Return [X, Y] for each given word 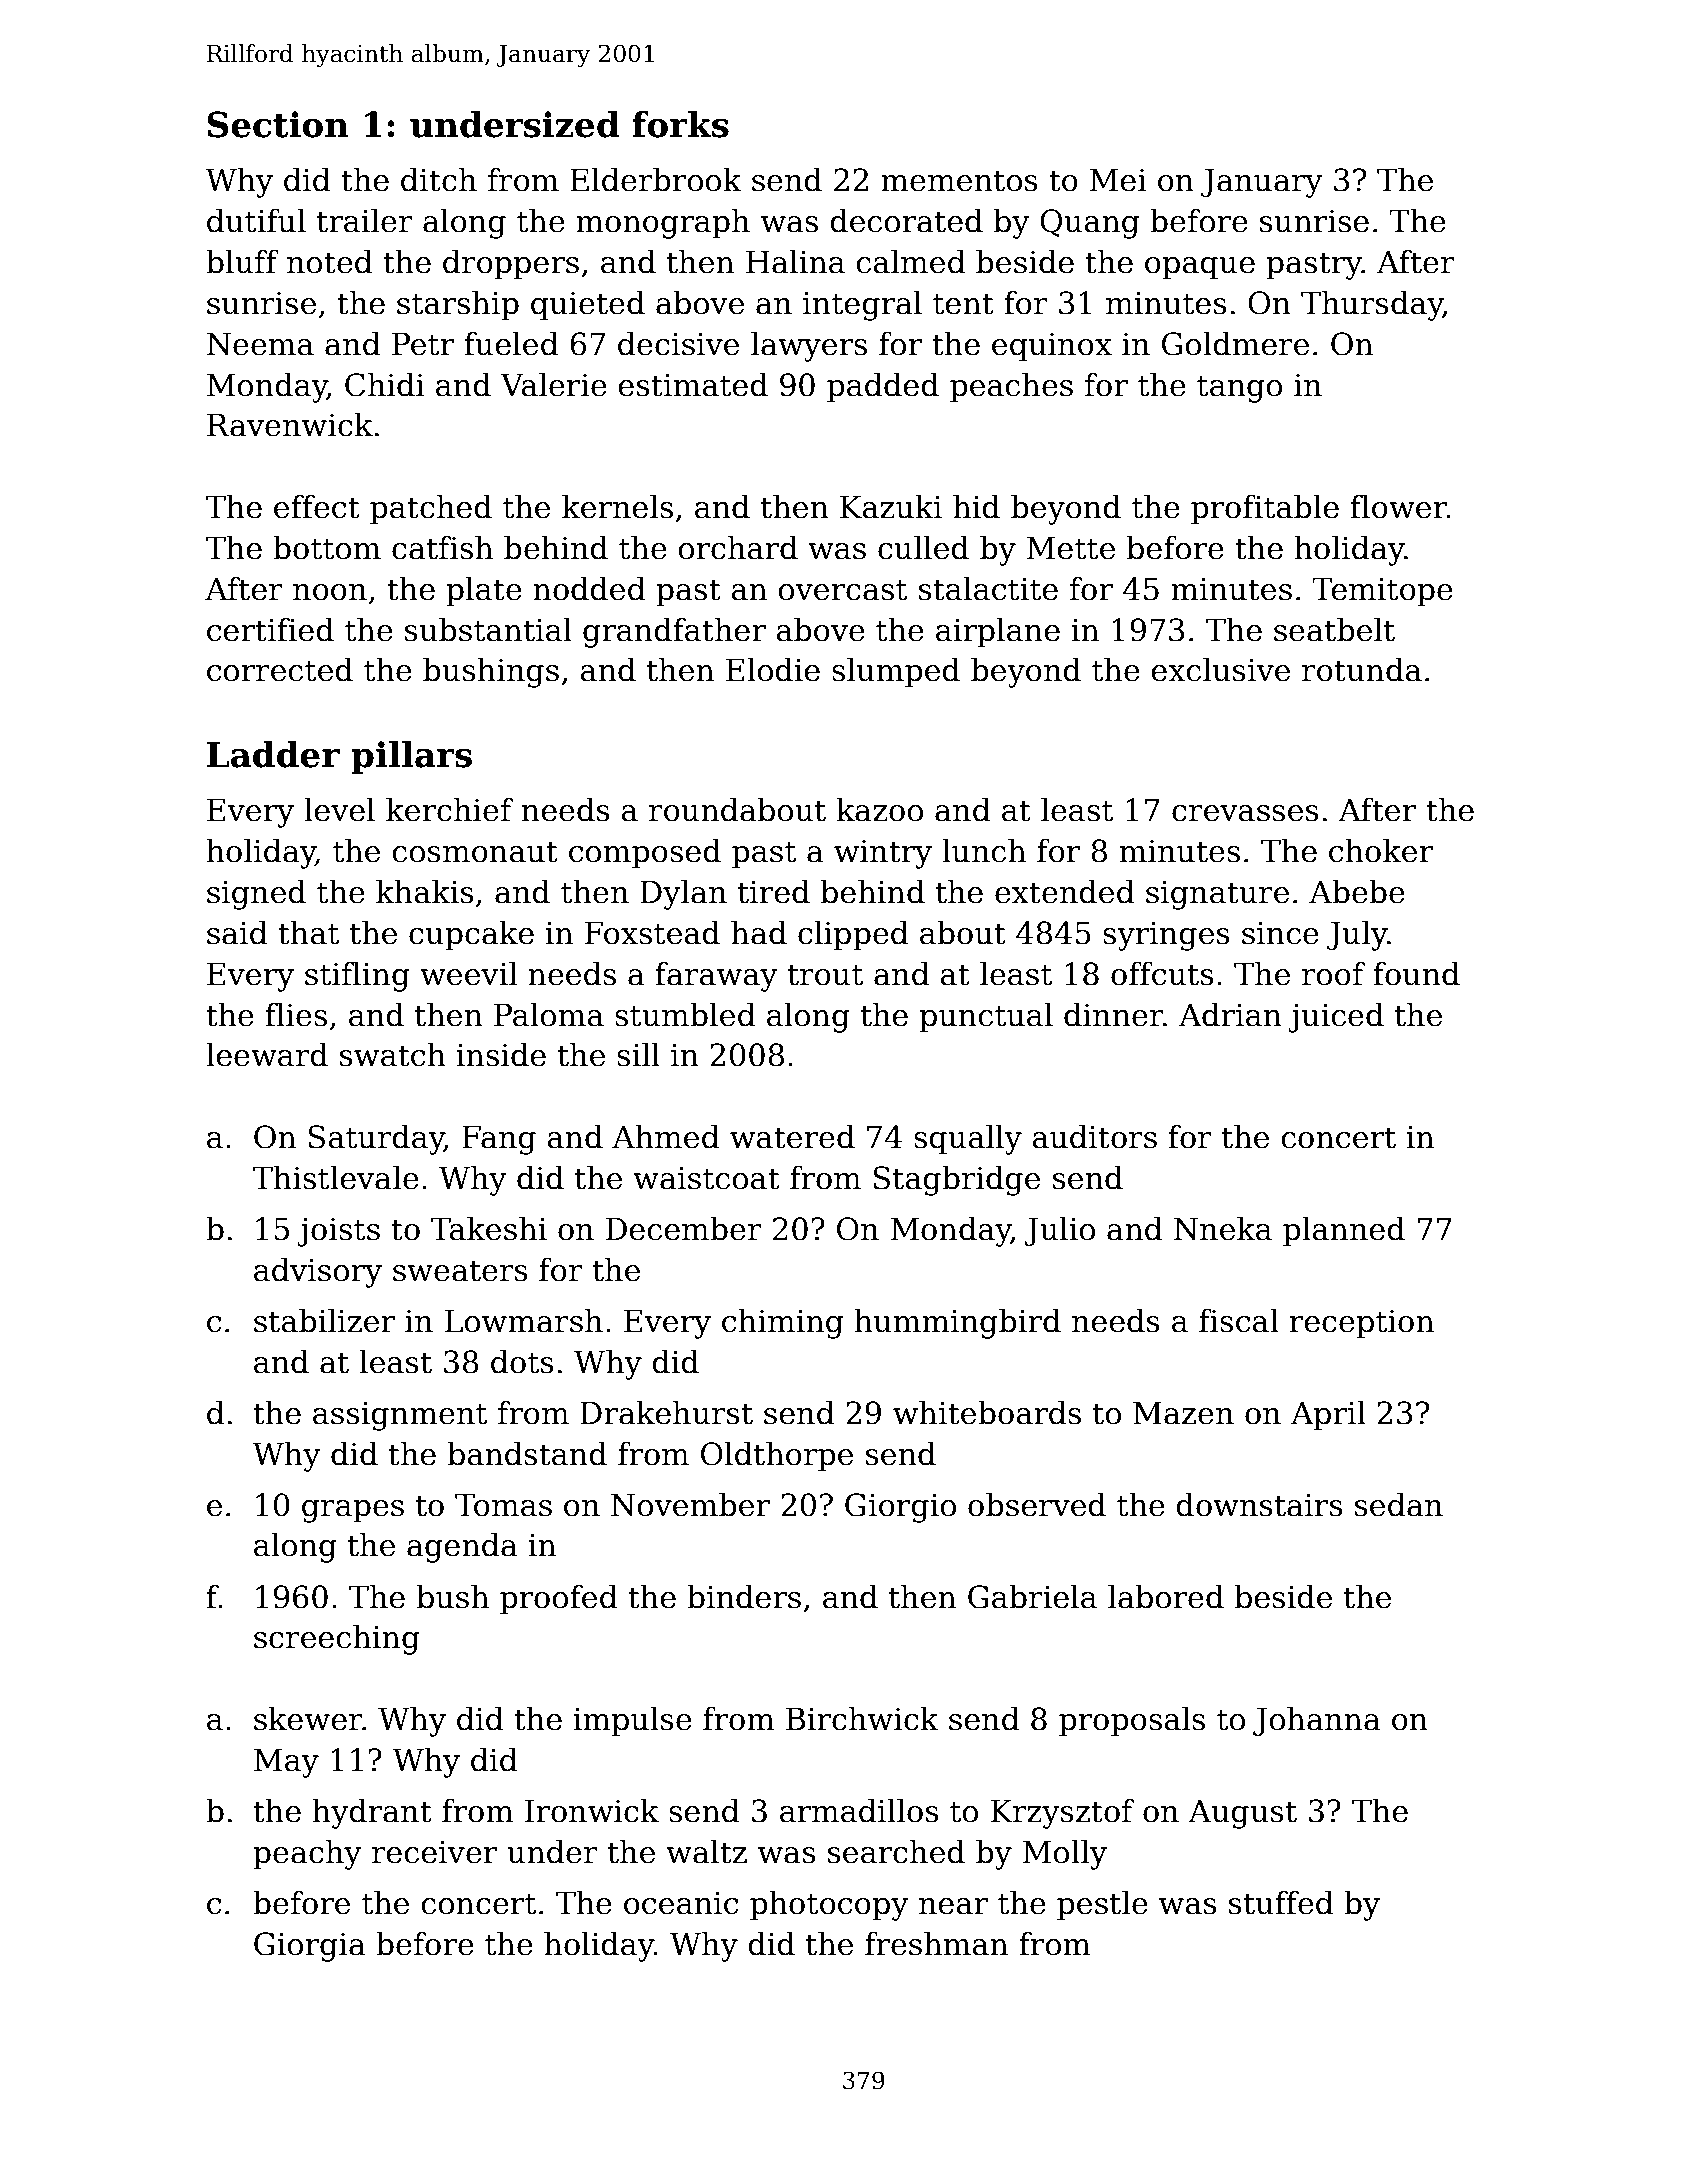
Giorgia [310, 1947]
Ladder [273, 754]
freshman [936, 1944]
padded [883, 387]
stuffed [1281, 1903]
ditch [439, 180]
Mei [1118, 180]
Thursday [1372, 306]
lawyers [809, 347]
